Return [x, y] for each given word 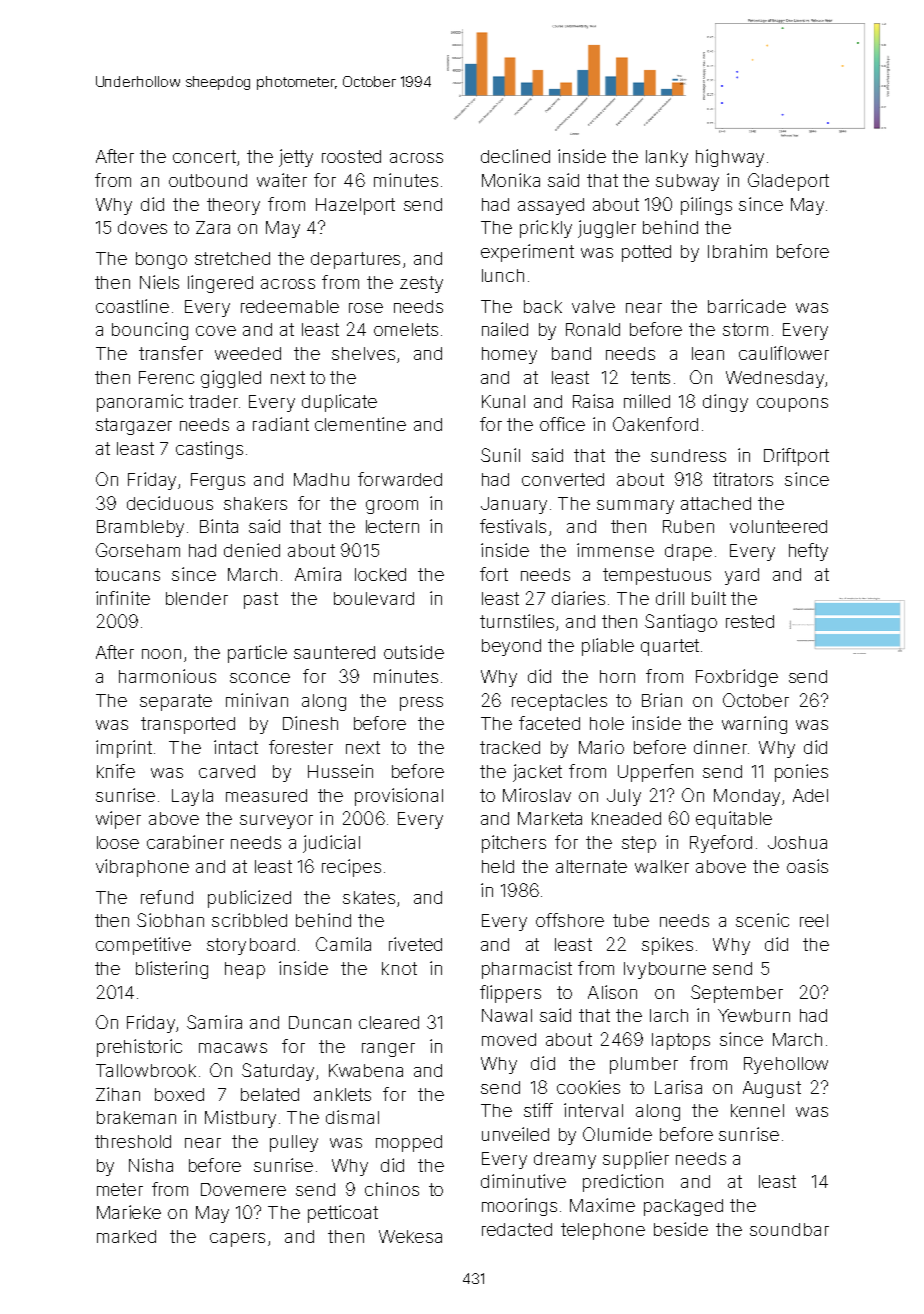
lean [708, 353]
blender [197, 598]
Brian [662, 700]
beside [681, 1229]
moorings [519, 1207]
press [421, 704]
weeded [248, 353]
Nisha [151, 1165]
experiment [527, 253]
